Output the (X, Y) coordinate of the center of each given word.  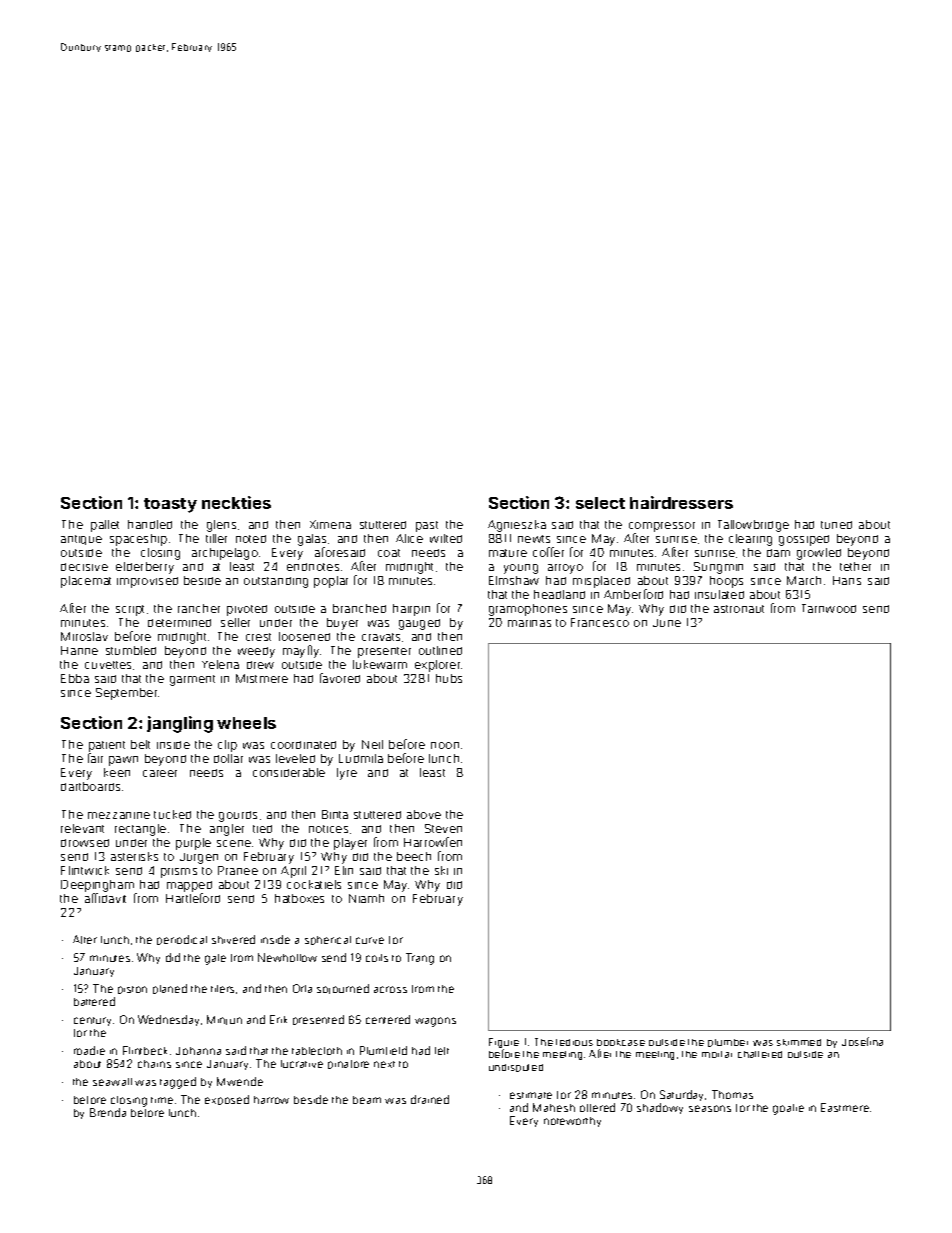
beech (414, 856)
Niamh (366, 898)
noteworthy (572, 1122)
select (600, 503)
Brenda (108, 1112)
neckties (236, 502)
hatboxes (299, 898)
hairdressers (681, 502)
